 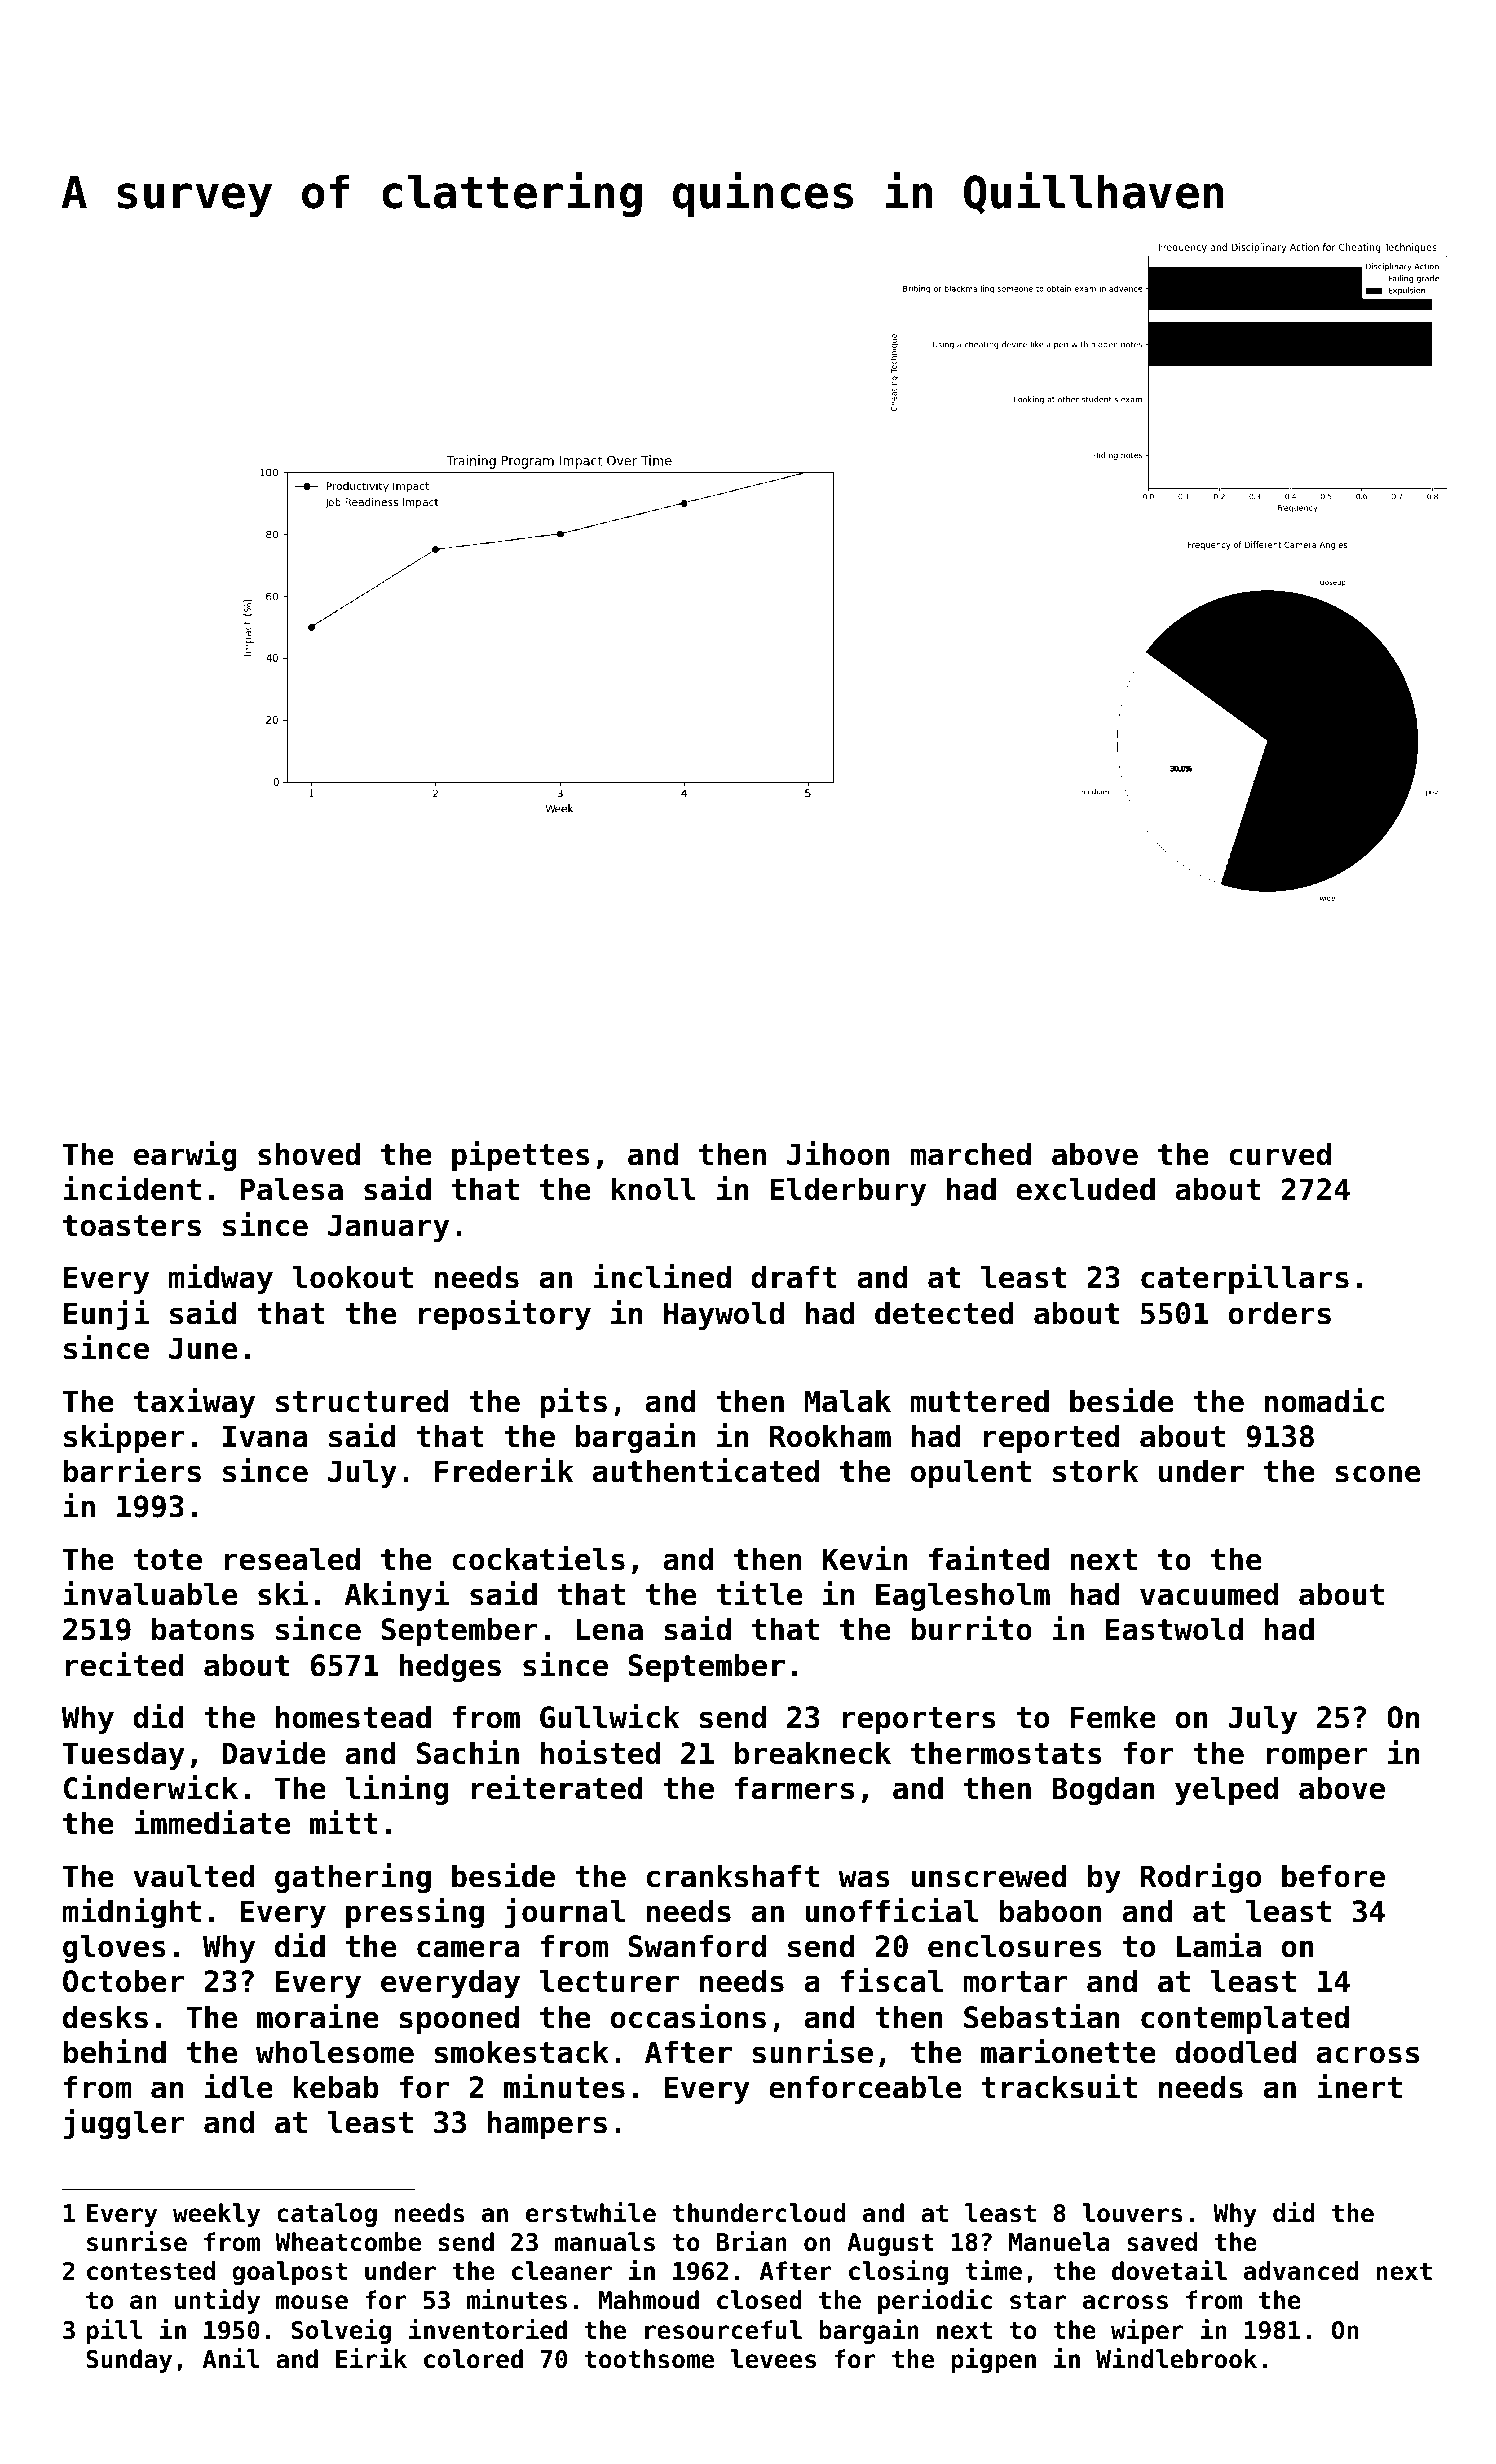 I want to click on catalog, so click(x=327, y=2215).
